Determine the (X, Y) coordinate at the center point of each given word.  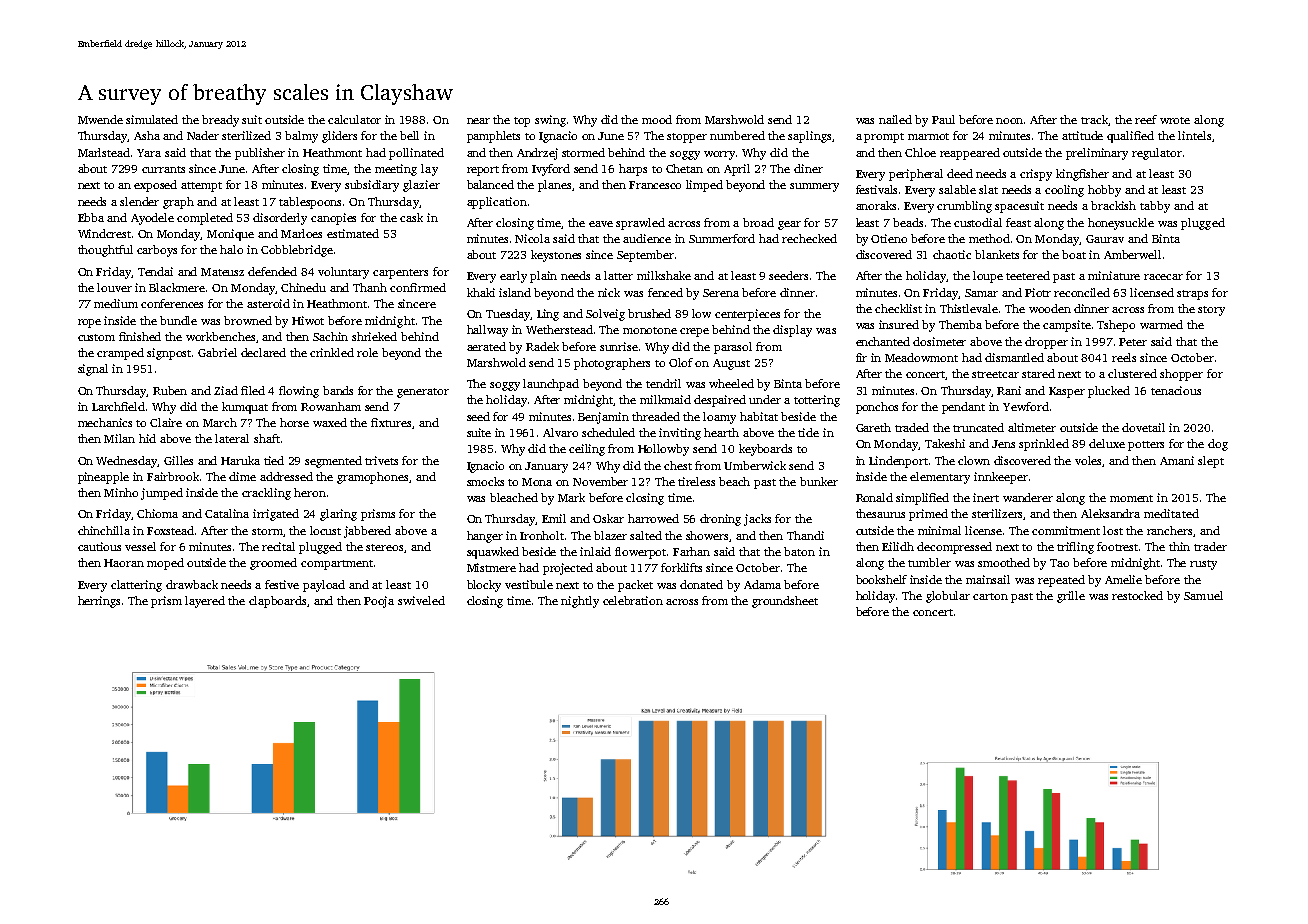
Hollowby (663, 450)
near (478, 121)
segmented (333, 462)
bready (220, 121)
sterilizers (998, 514)
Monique (230, 235)
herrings (99, 602)
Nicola (532, 238)
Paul (943, 119)
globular (948, 597)
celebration (633, 600)
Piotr (1038, 292)
